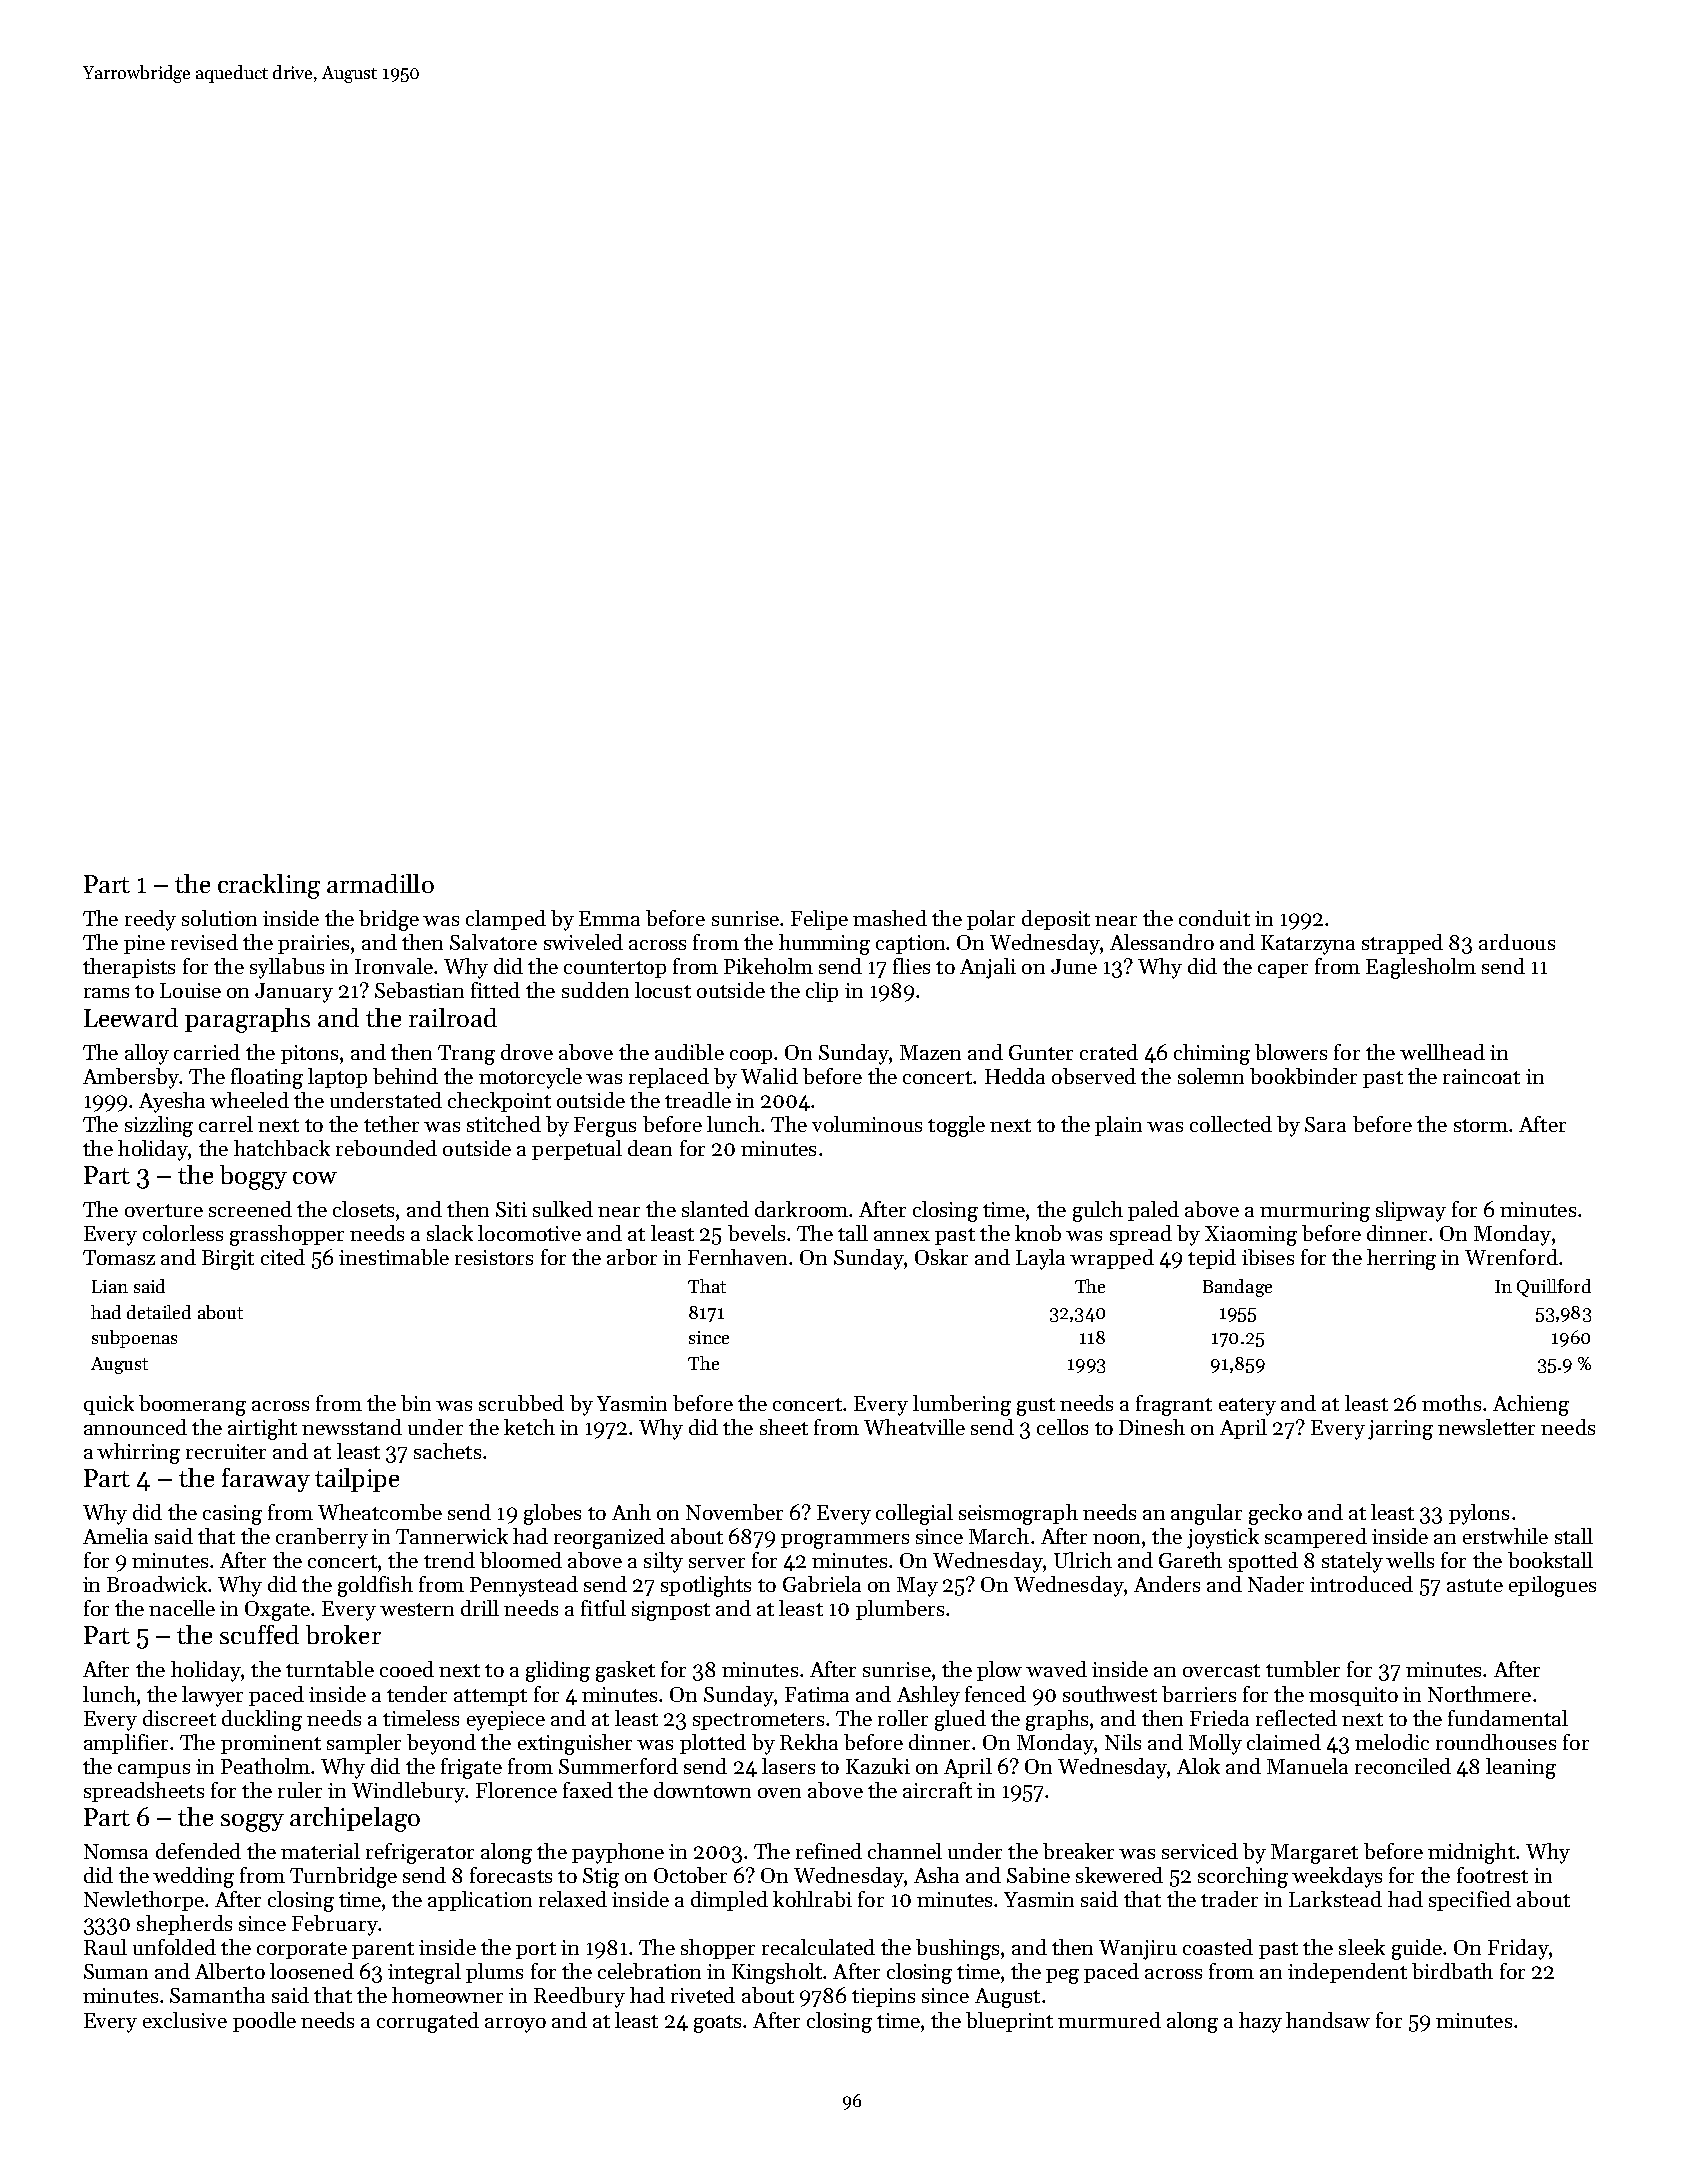 The width and height of the screenshot is (1683, 2178). Describe the element at coordinates (1470, 1901) in the screenshot. I see `specified` at that location.
